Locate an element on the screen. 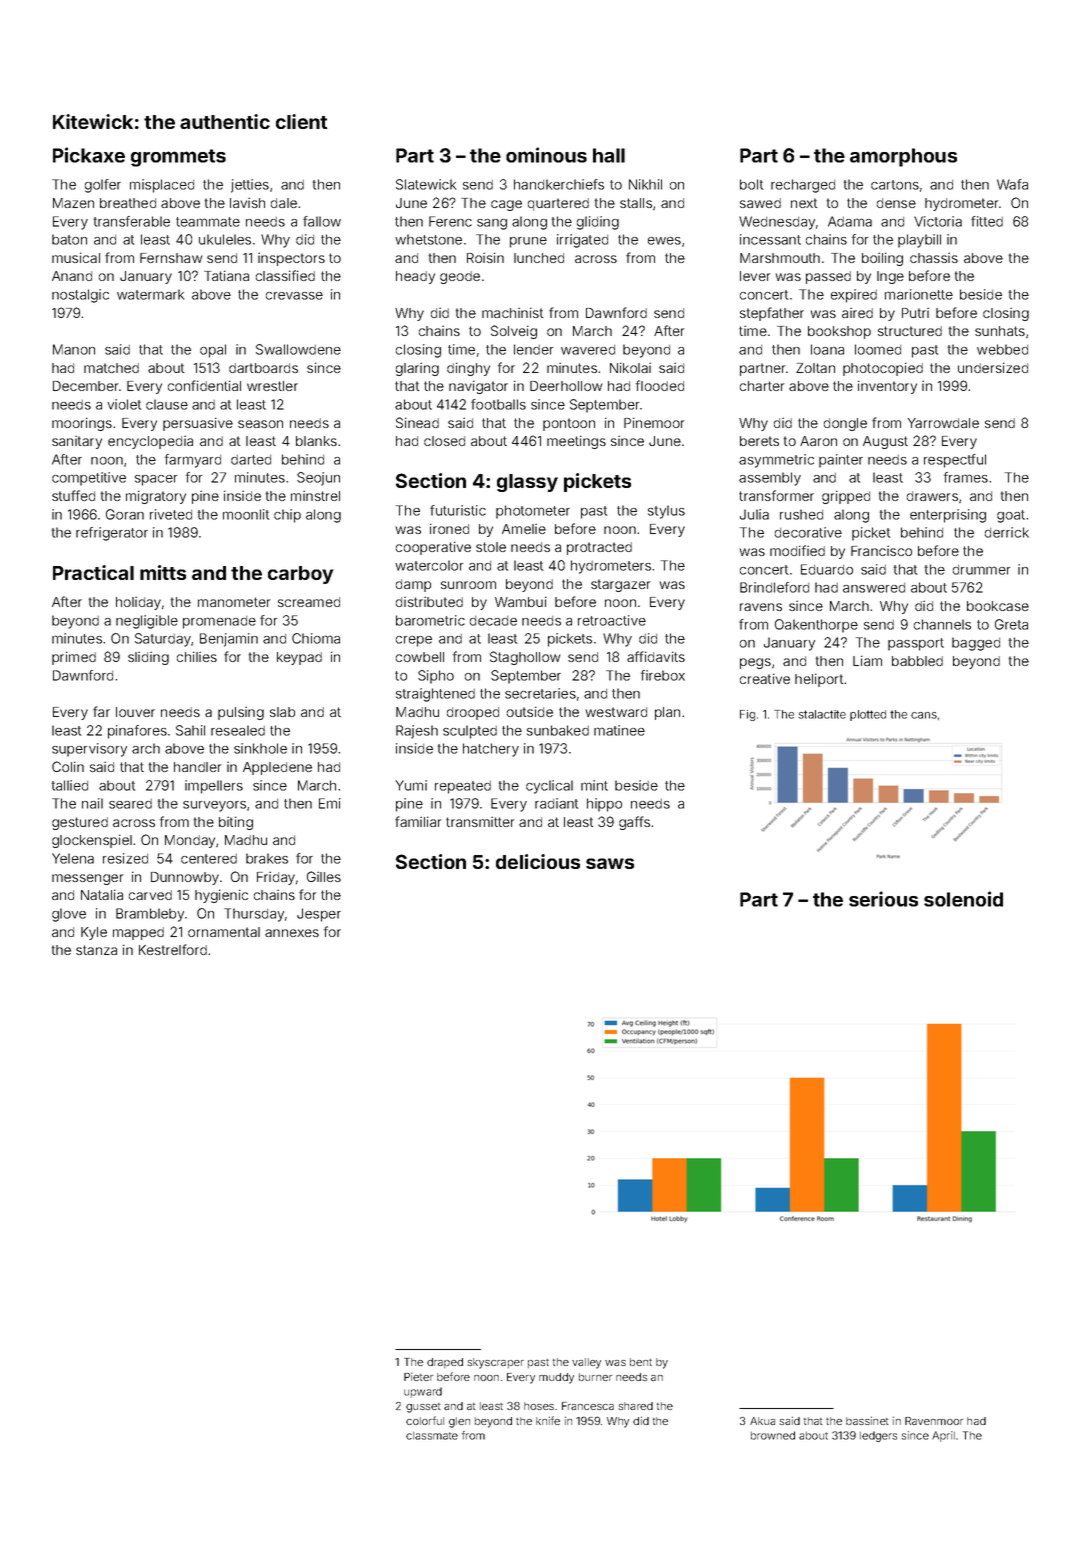  delicious is located at coordinates (538, 861).
